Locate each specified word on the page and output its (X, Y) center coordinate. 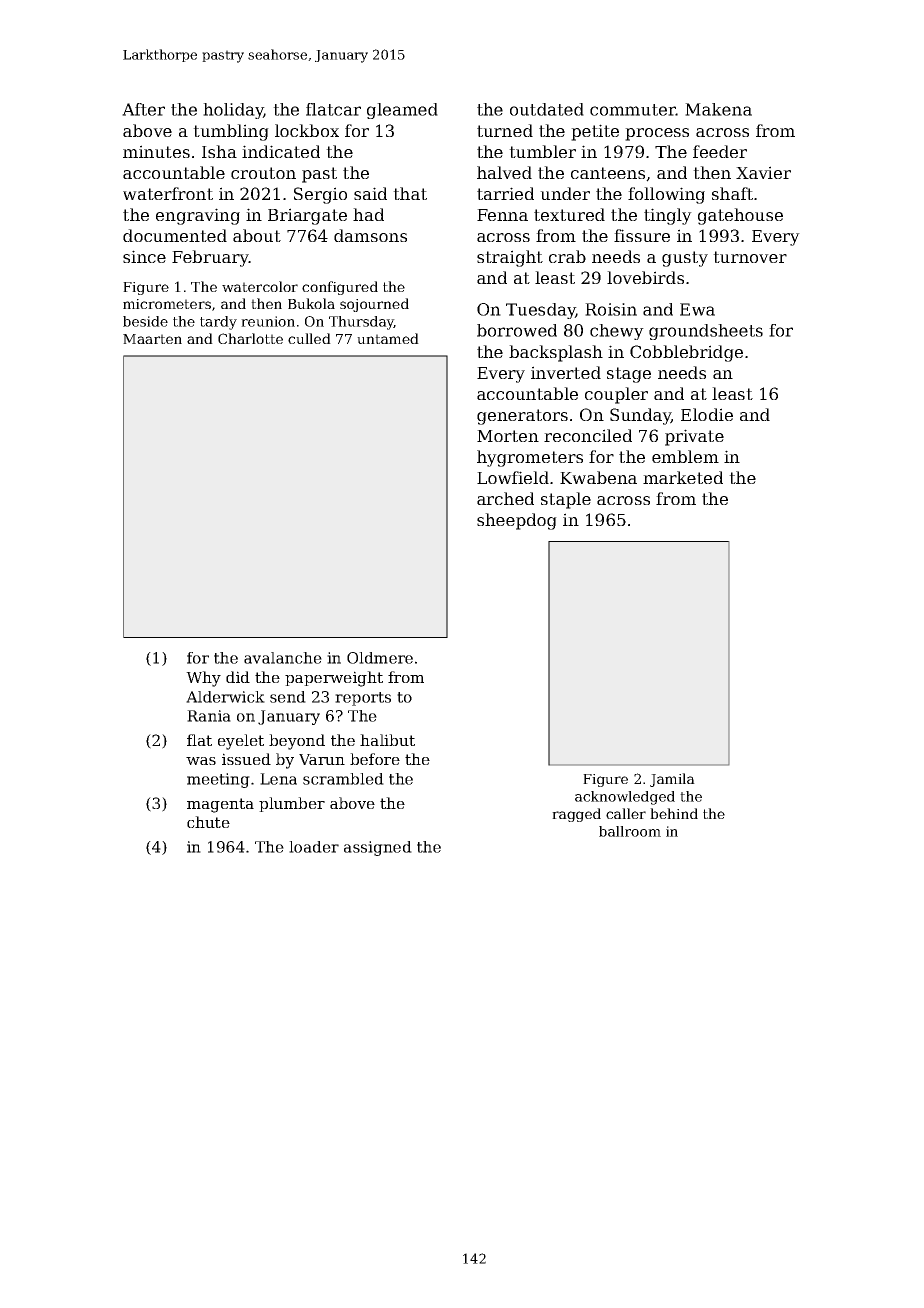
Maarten (152, 339)
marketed (683, 477)
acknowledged (625, 798)
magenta (220, 805)
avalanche (283, 658)
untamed (388, 338)
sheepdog (517, 521)
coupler (616, 395)
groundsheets (706, 332)
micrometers (167, 304)
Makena (718, 109)
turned (505, 130)
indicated (281, 151)
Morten (508, 436)
